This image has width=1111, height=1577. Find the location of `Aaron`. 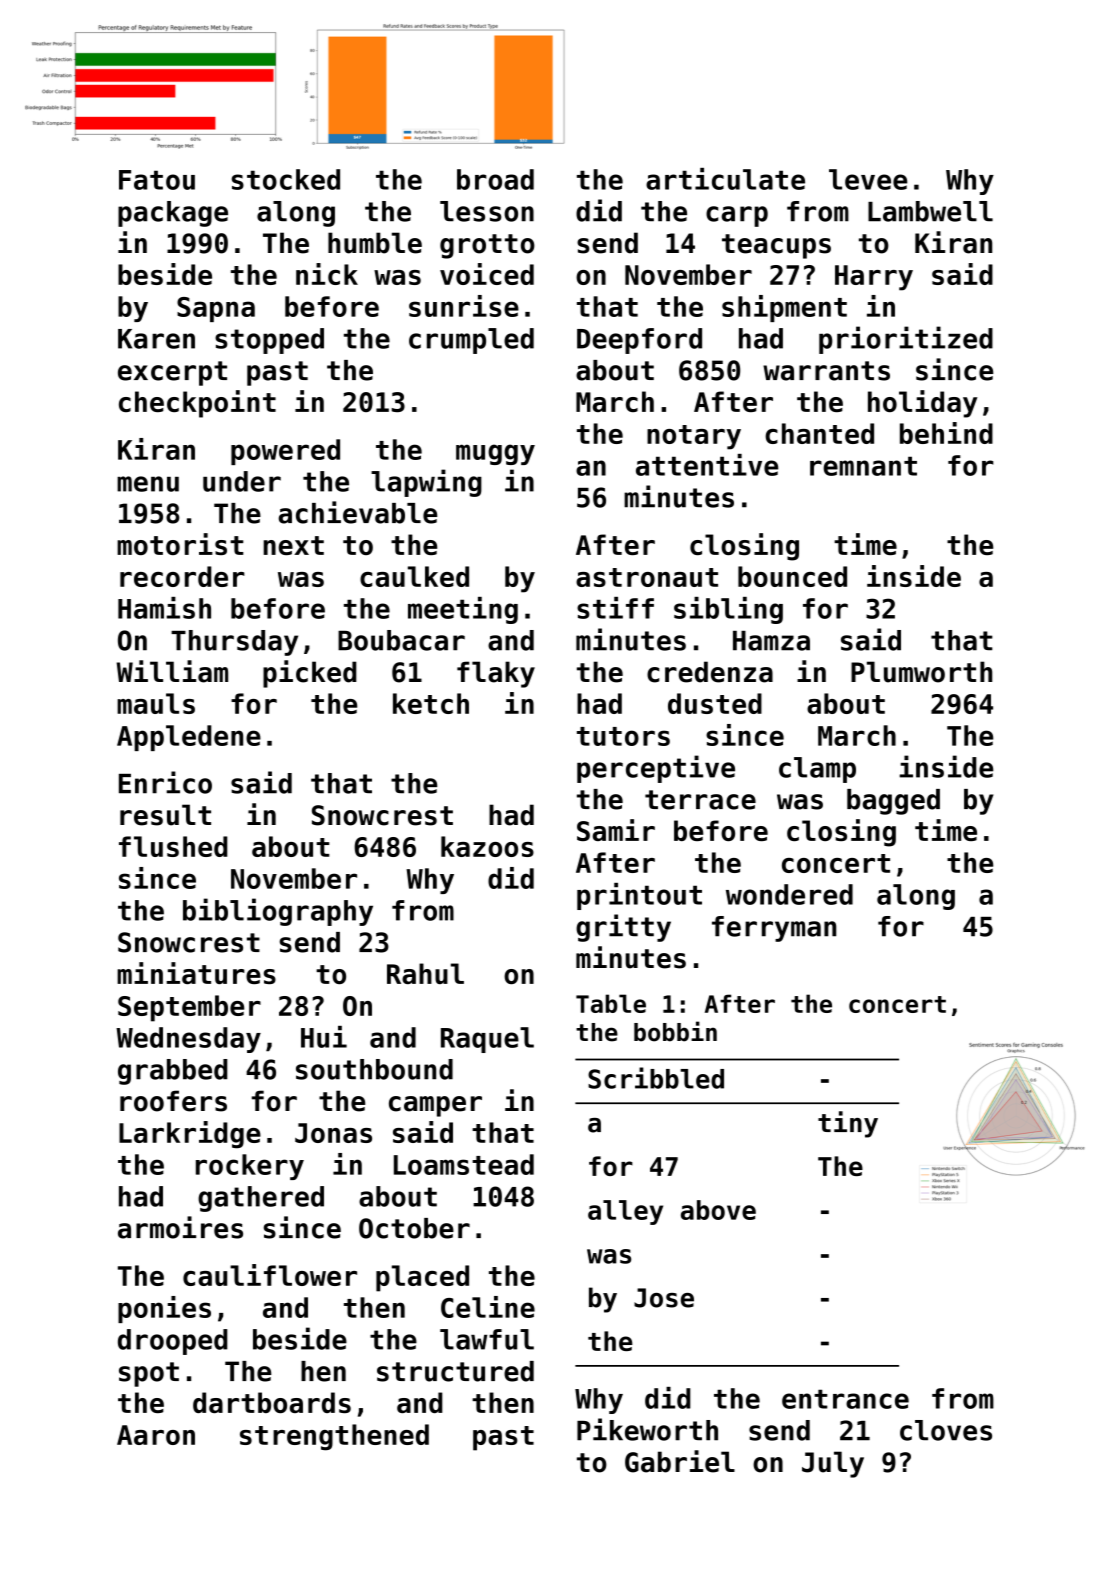

Aaron is located at coordinates (156, 1435).
